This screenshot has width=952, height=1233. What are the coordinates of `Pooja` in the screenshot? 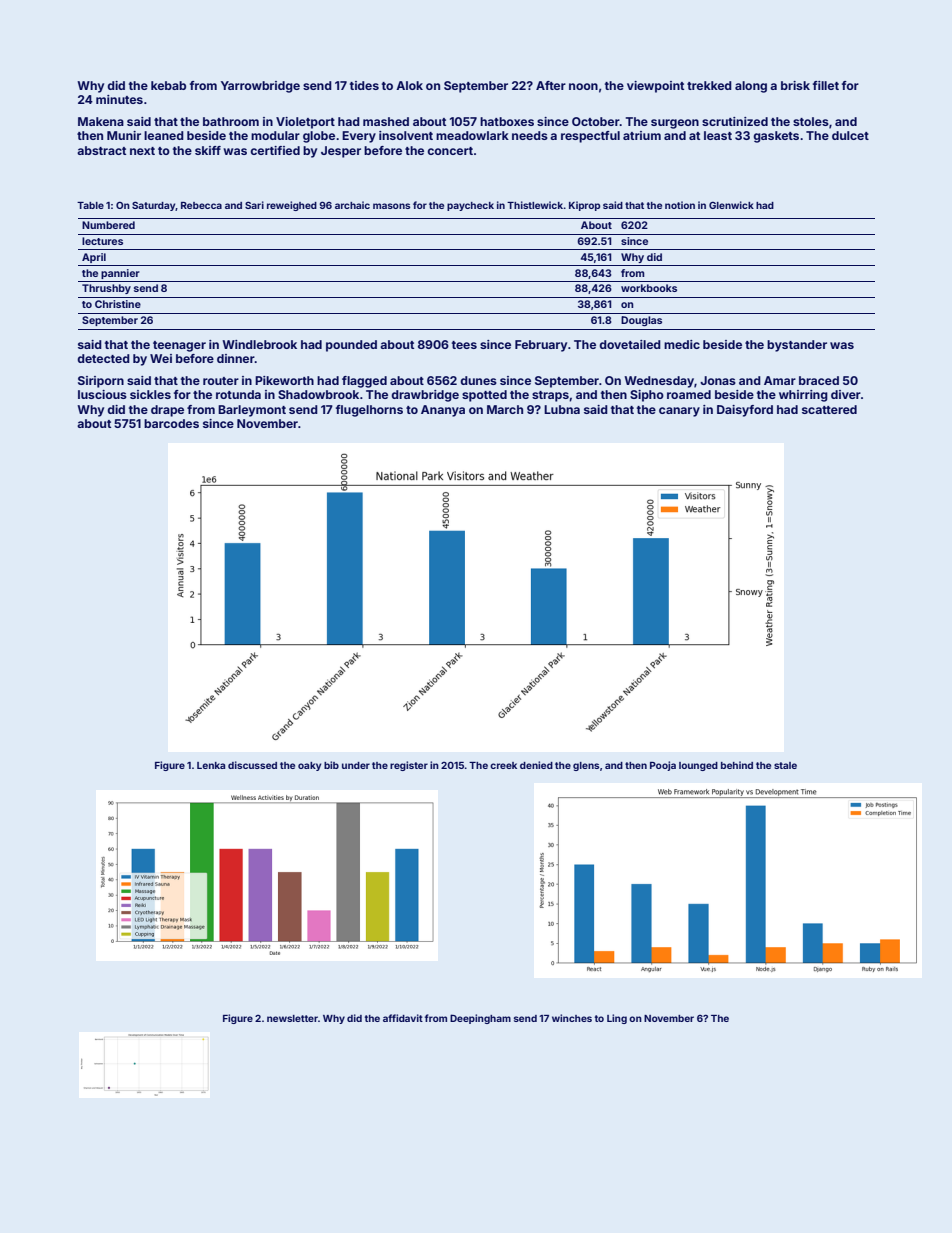 It's located at (663, 766).
